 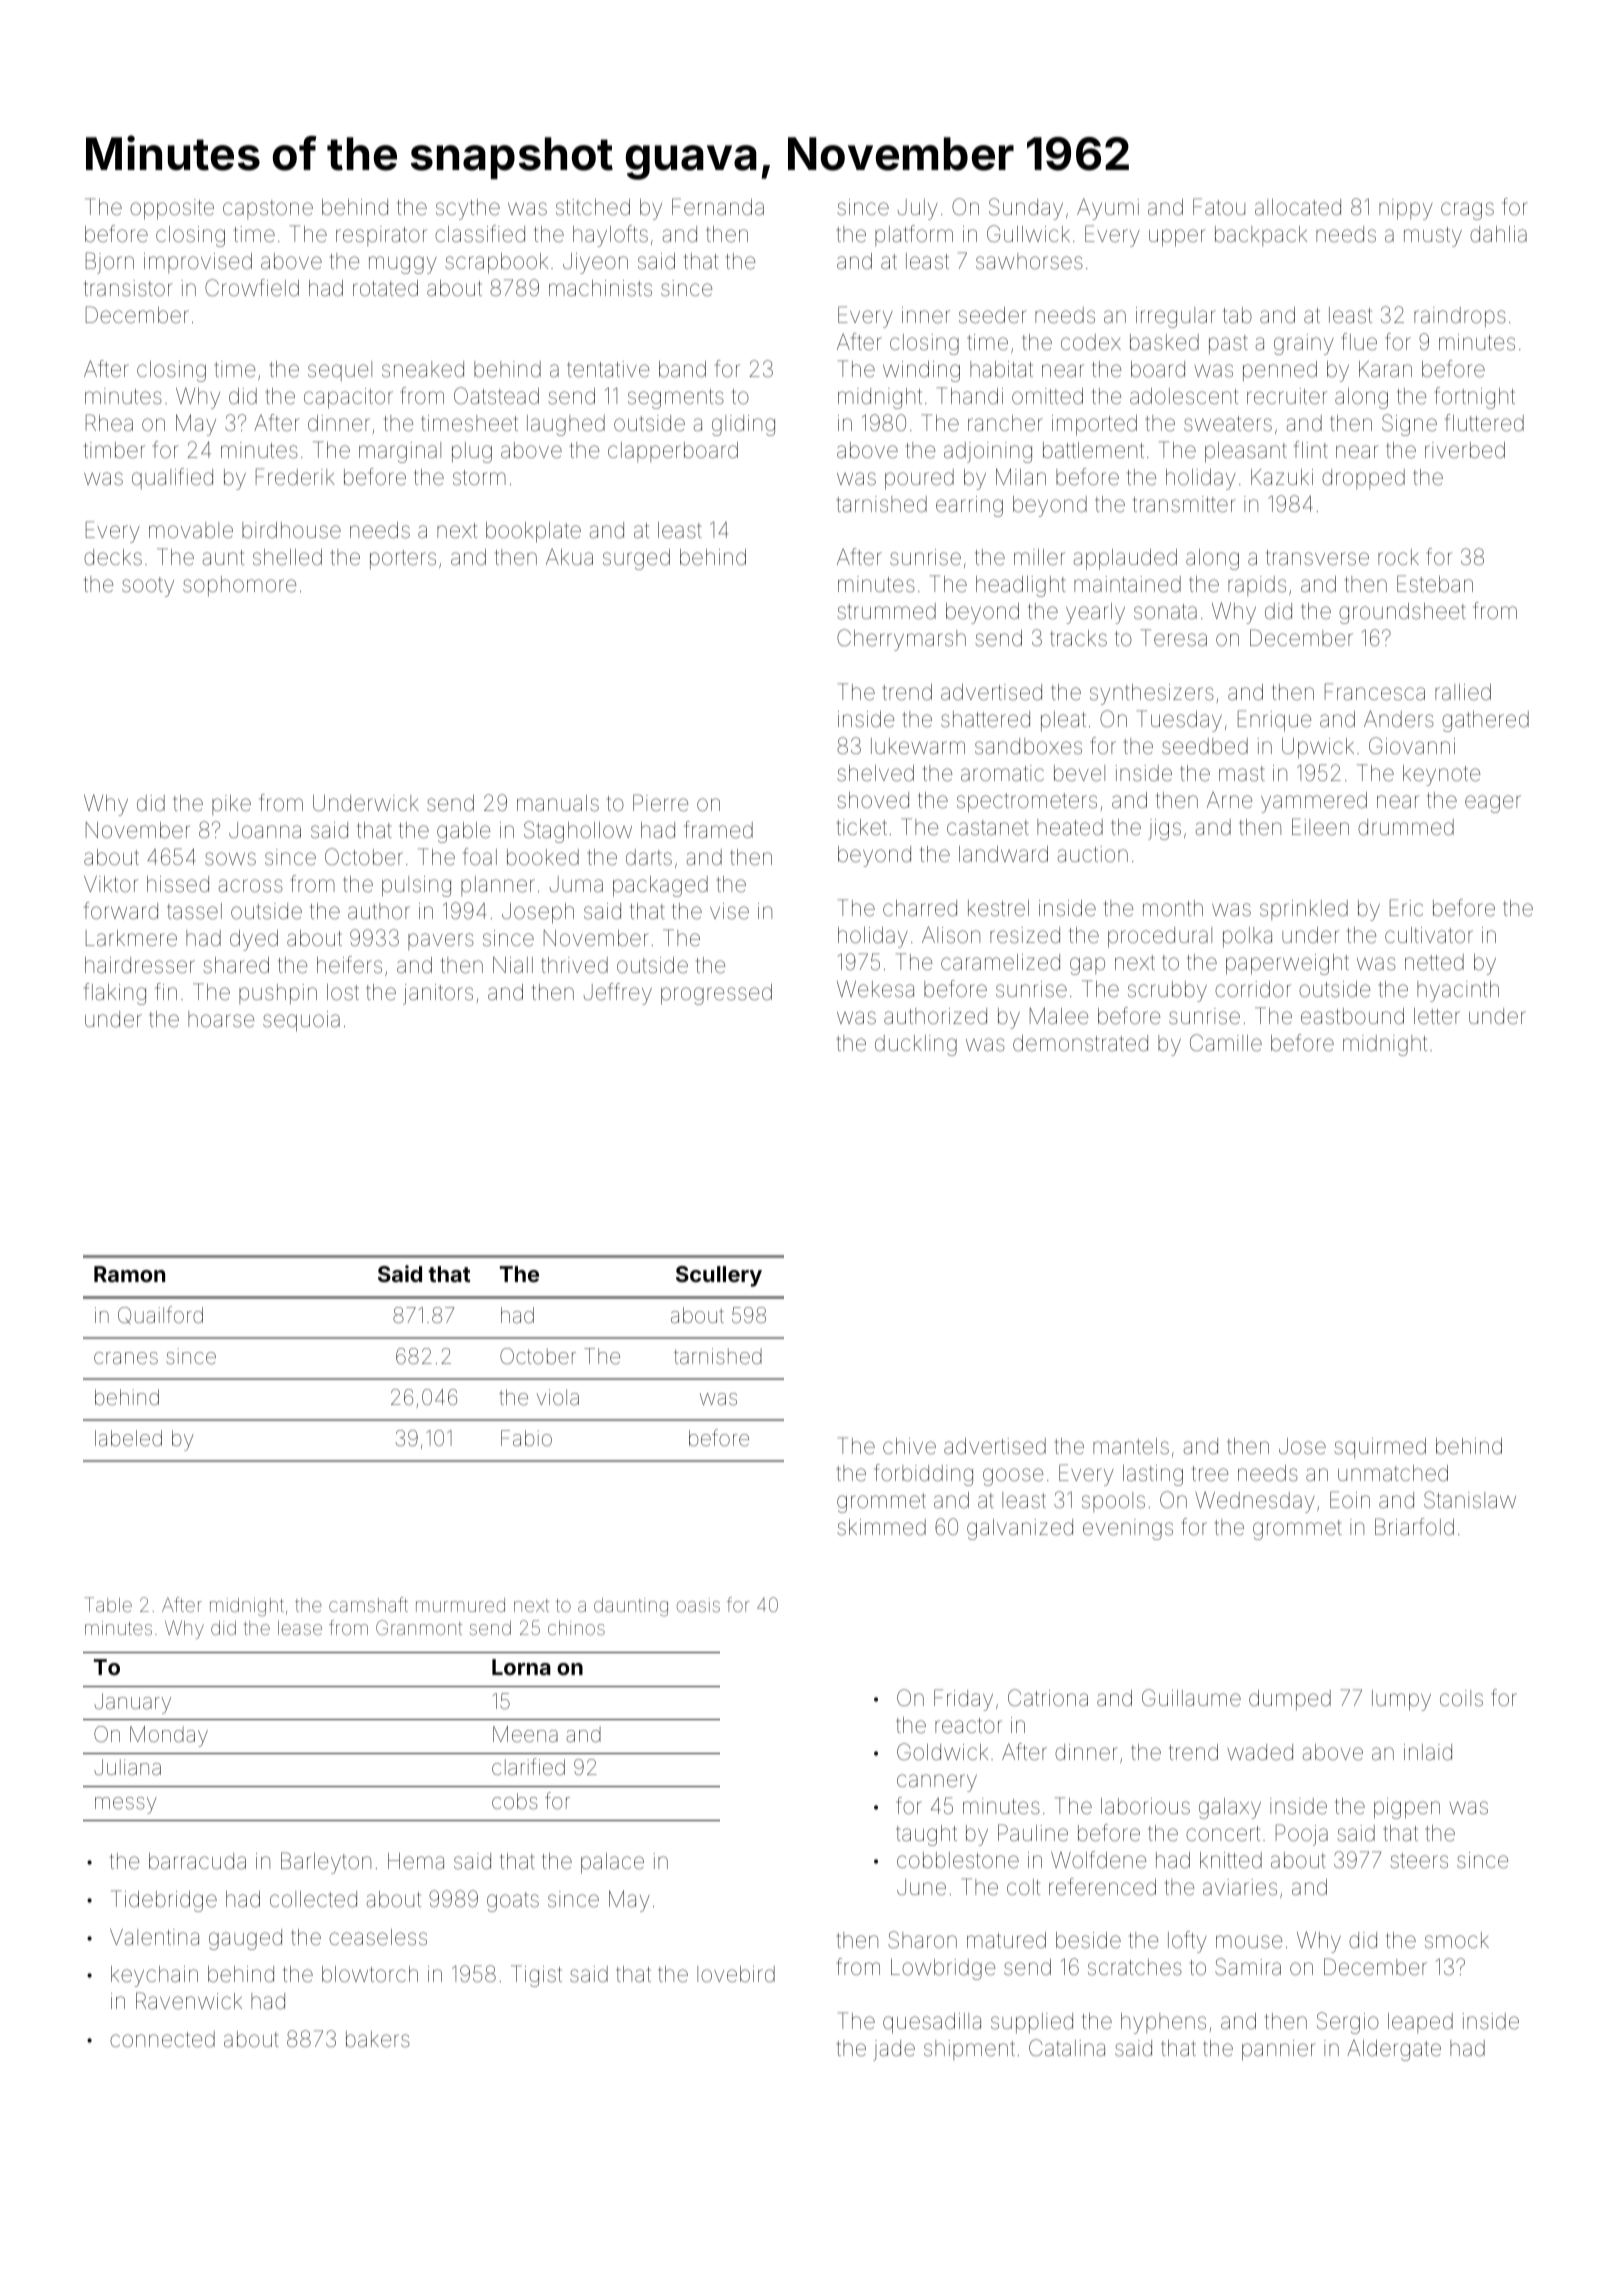 I want to click on Stanislaw, so click(x=1470, y=1500).
